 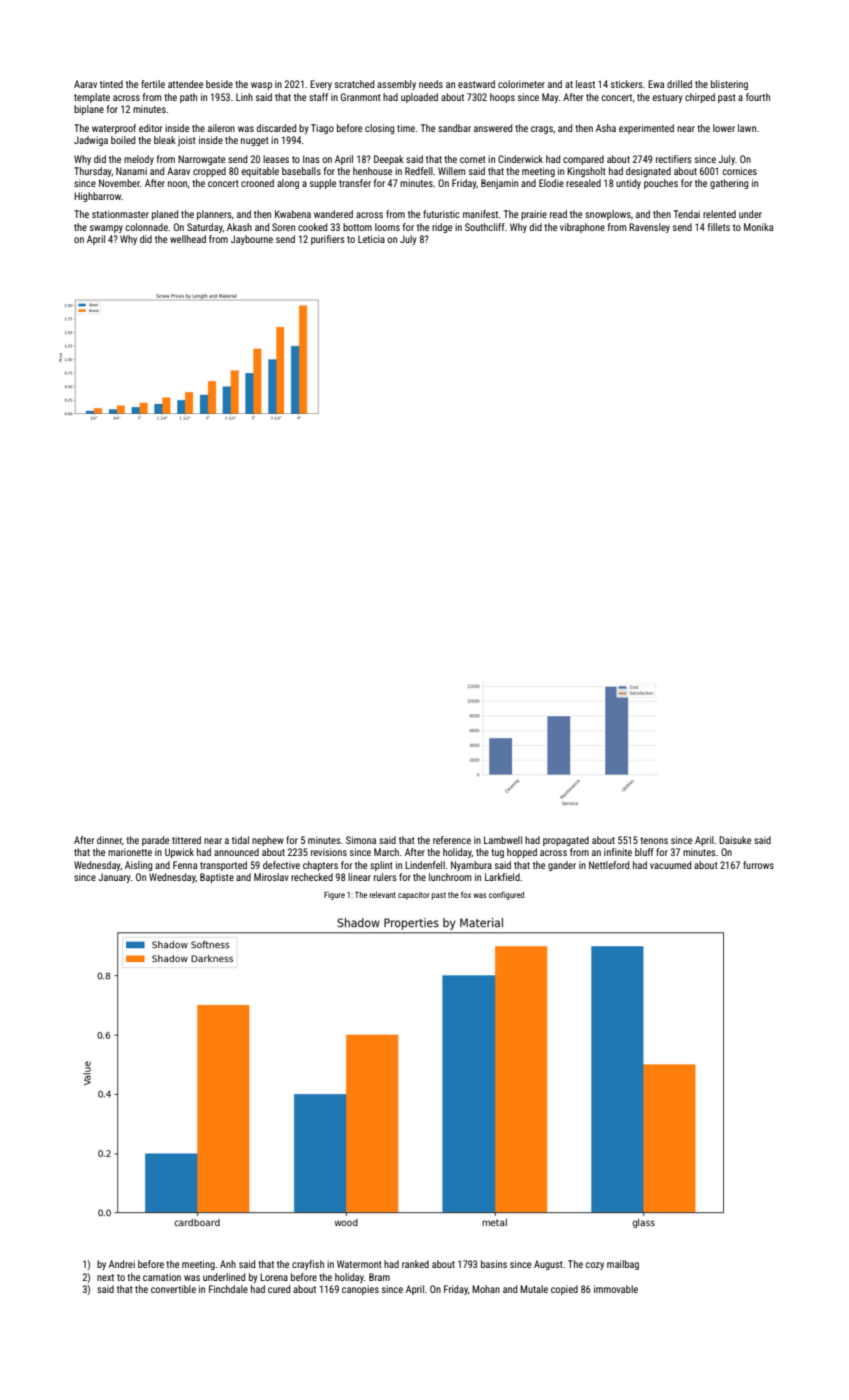 I want to click on Jaybourne, so click(x=252, y=240).
